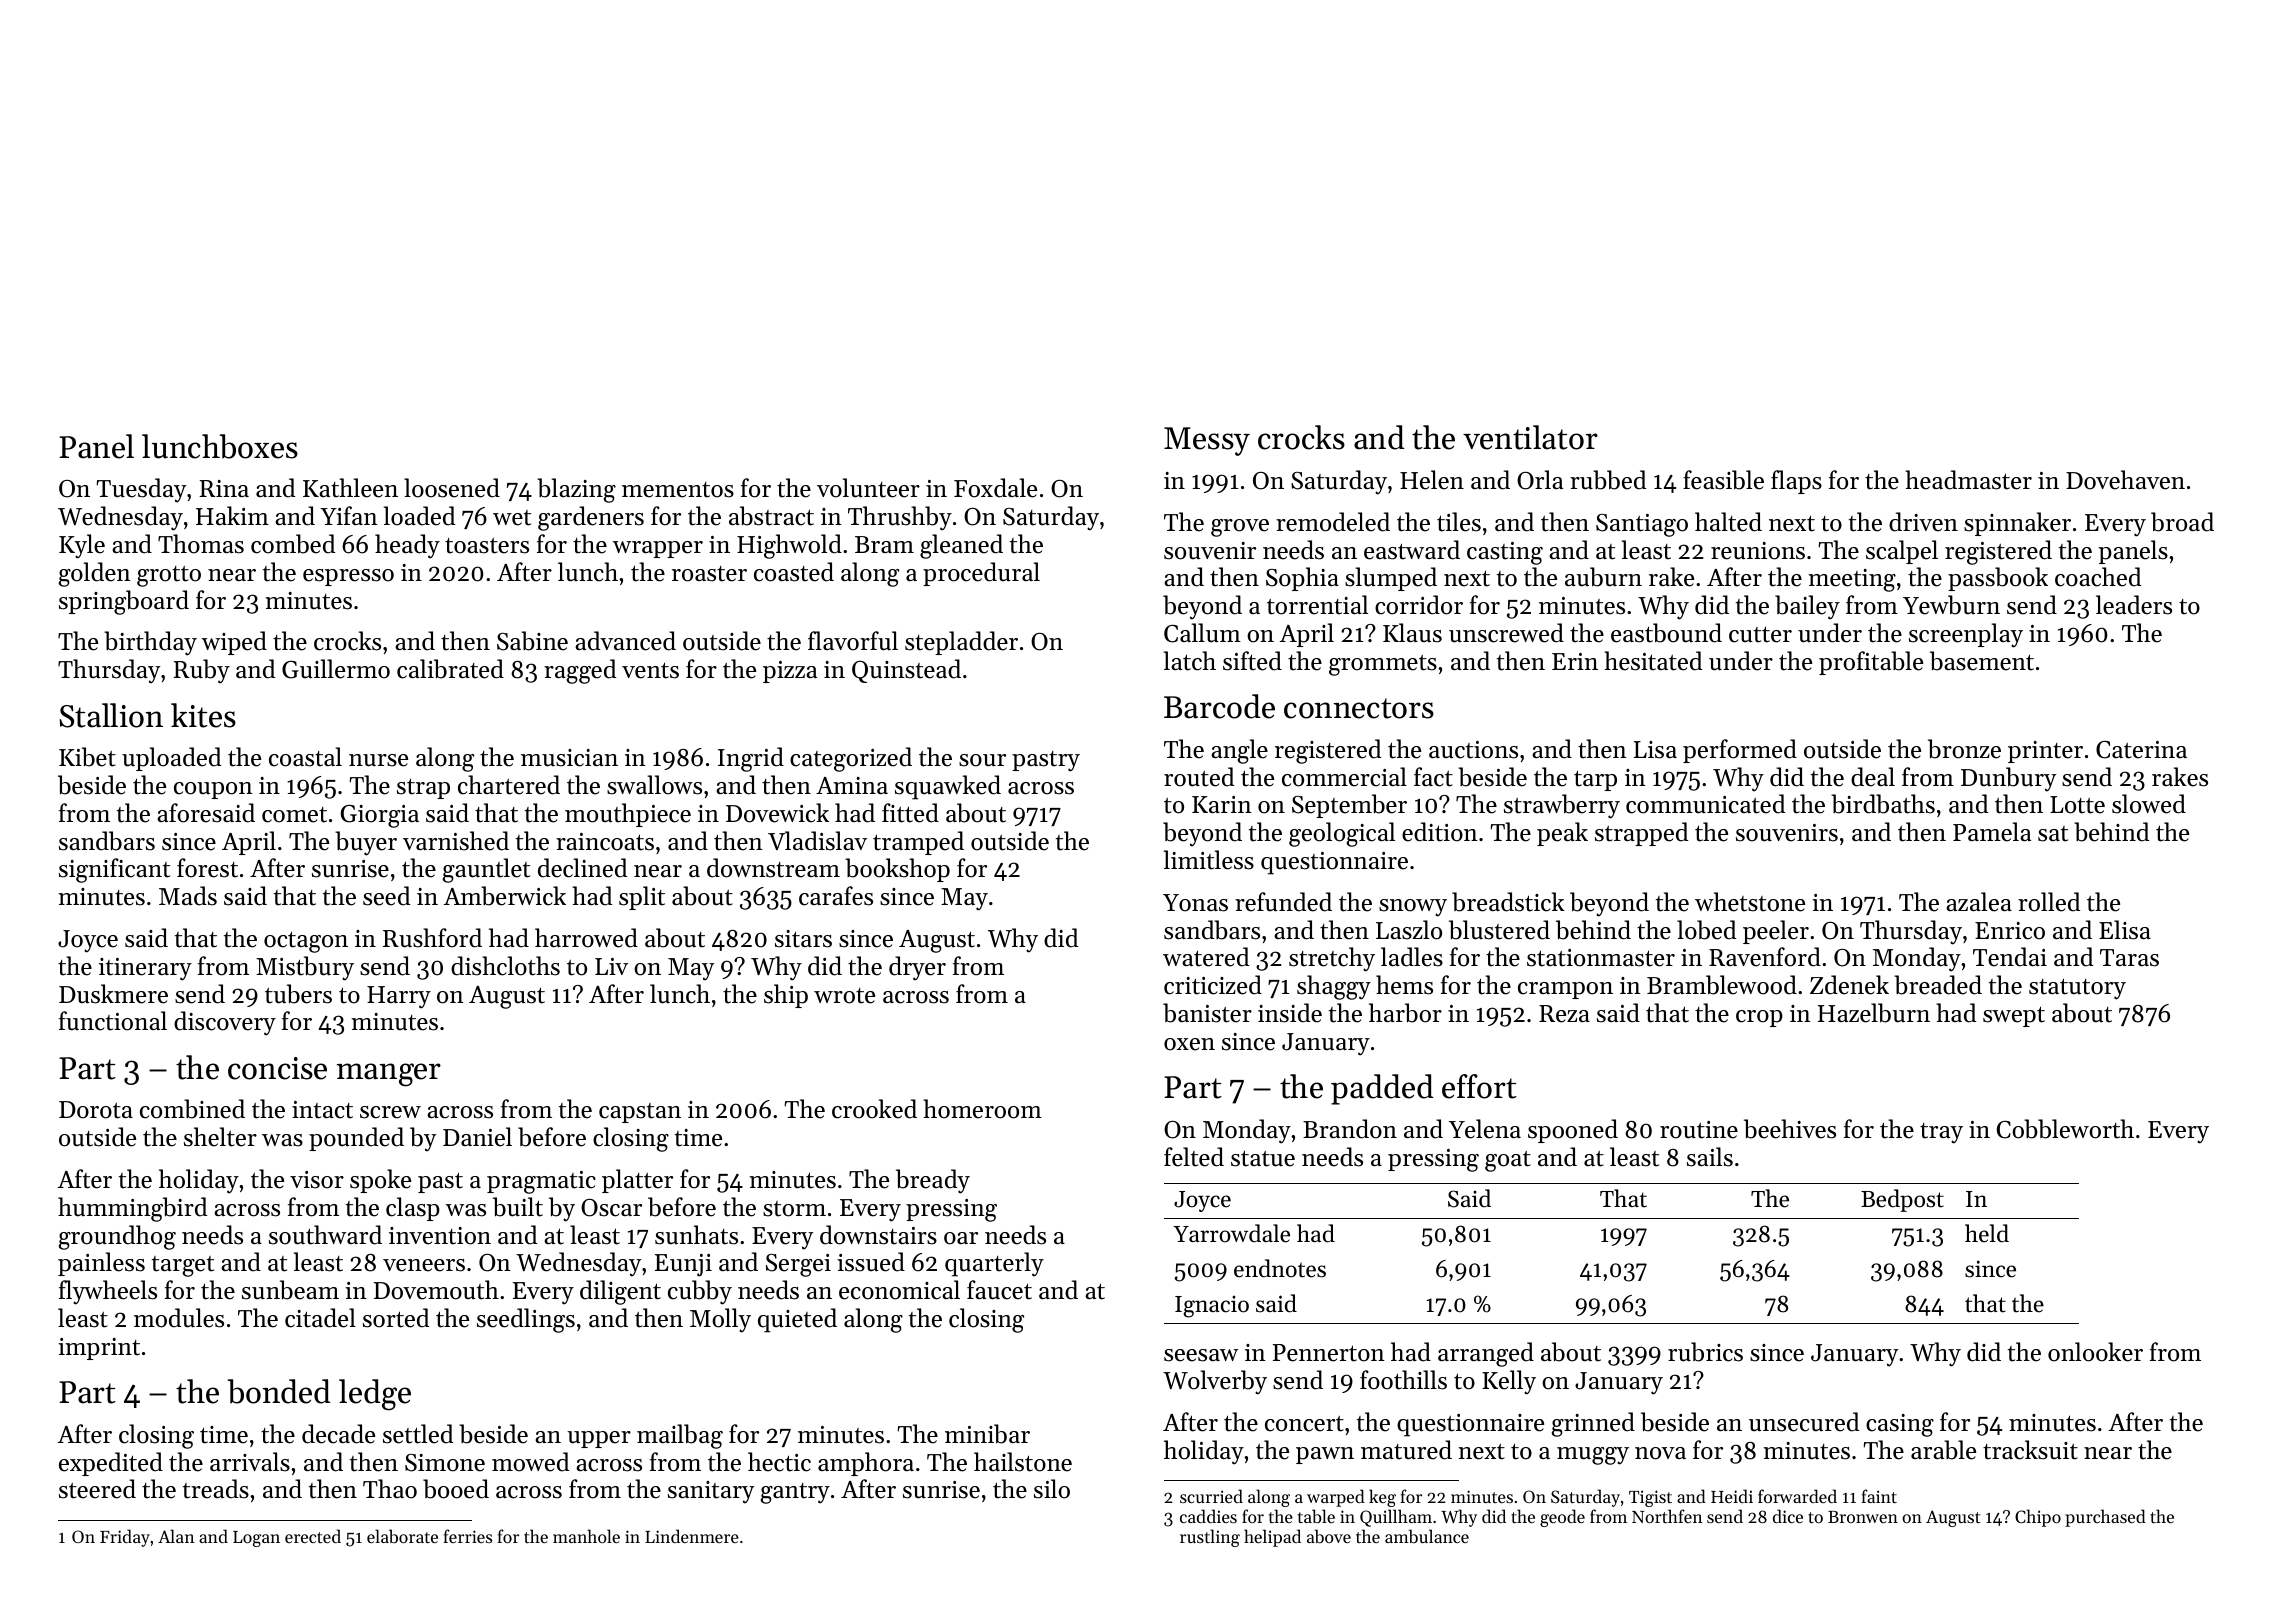 Image resolution: width=2277 pixels, height=1610 pixels. What do you see at coordinates (906, 671) in the screenshot?
I see `Quinstead` at bounding box center [906, 671].
